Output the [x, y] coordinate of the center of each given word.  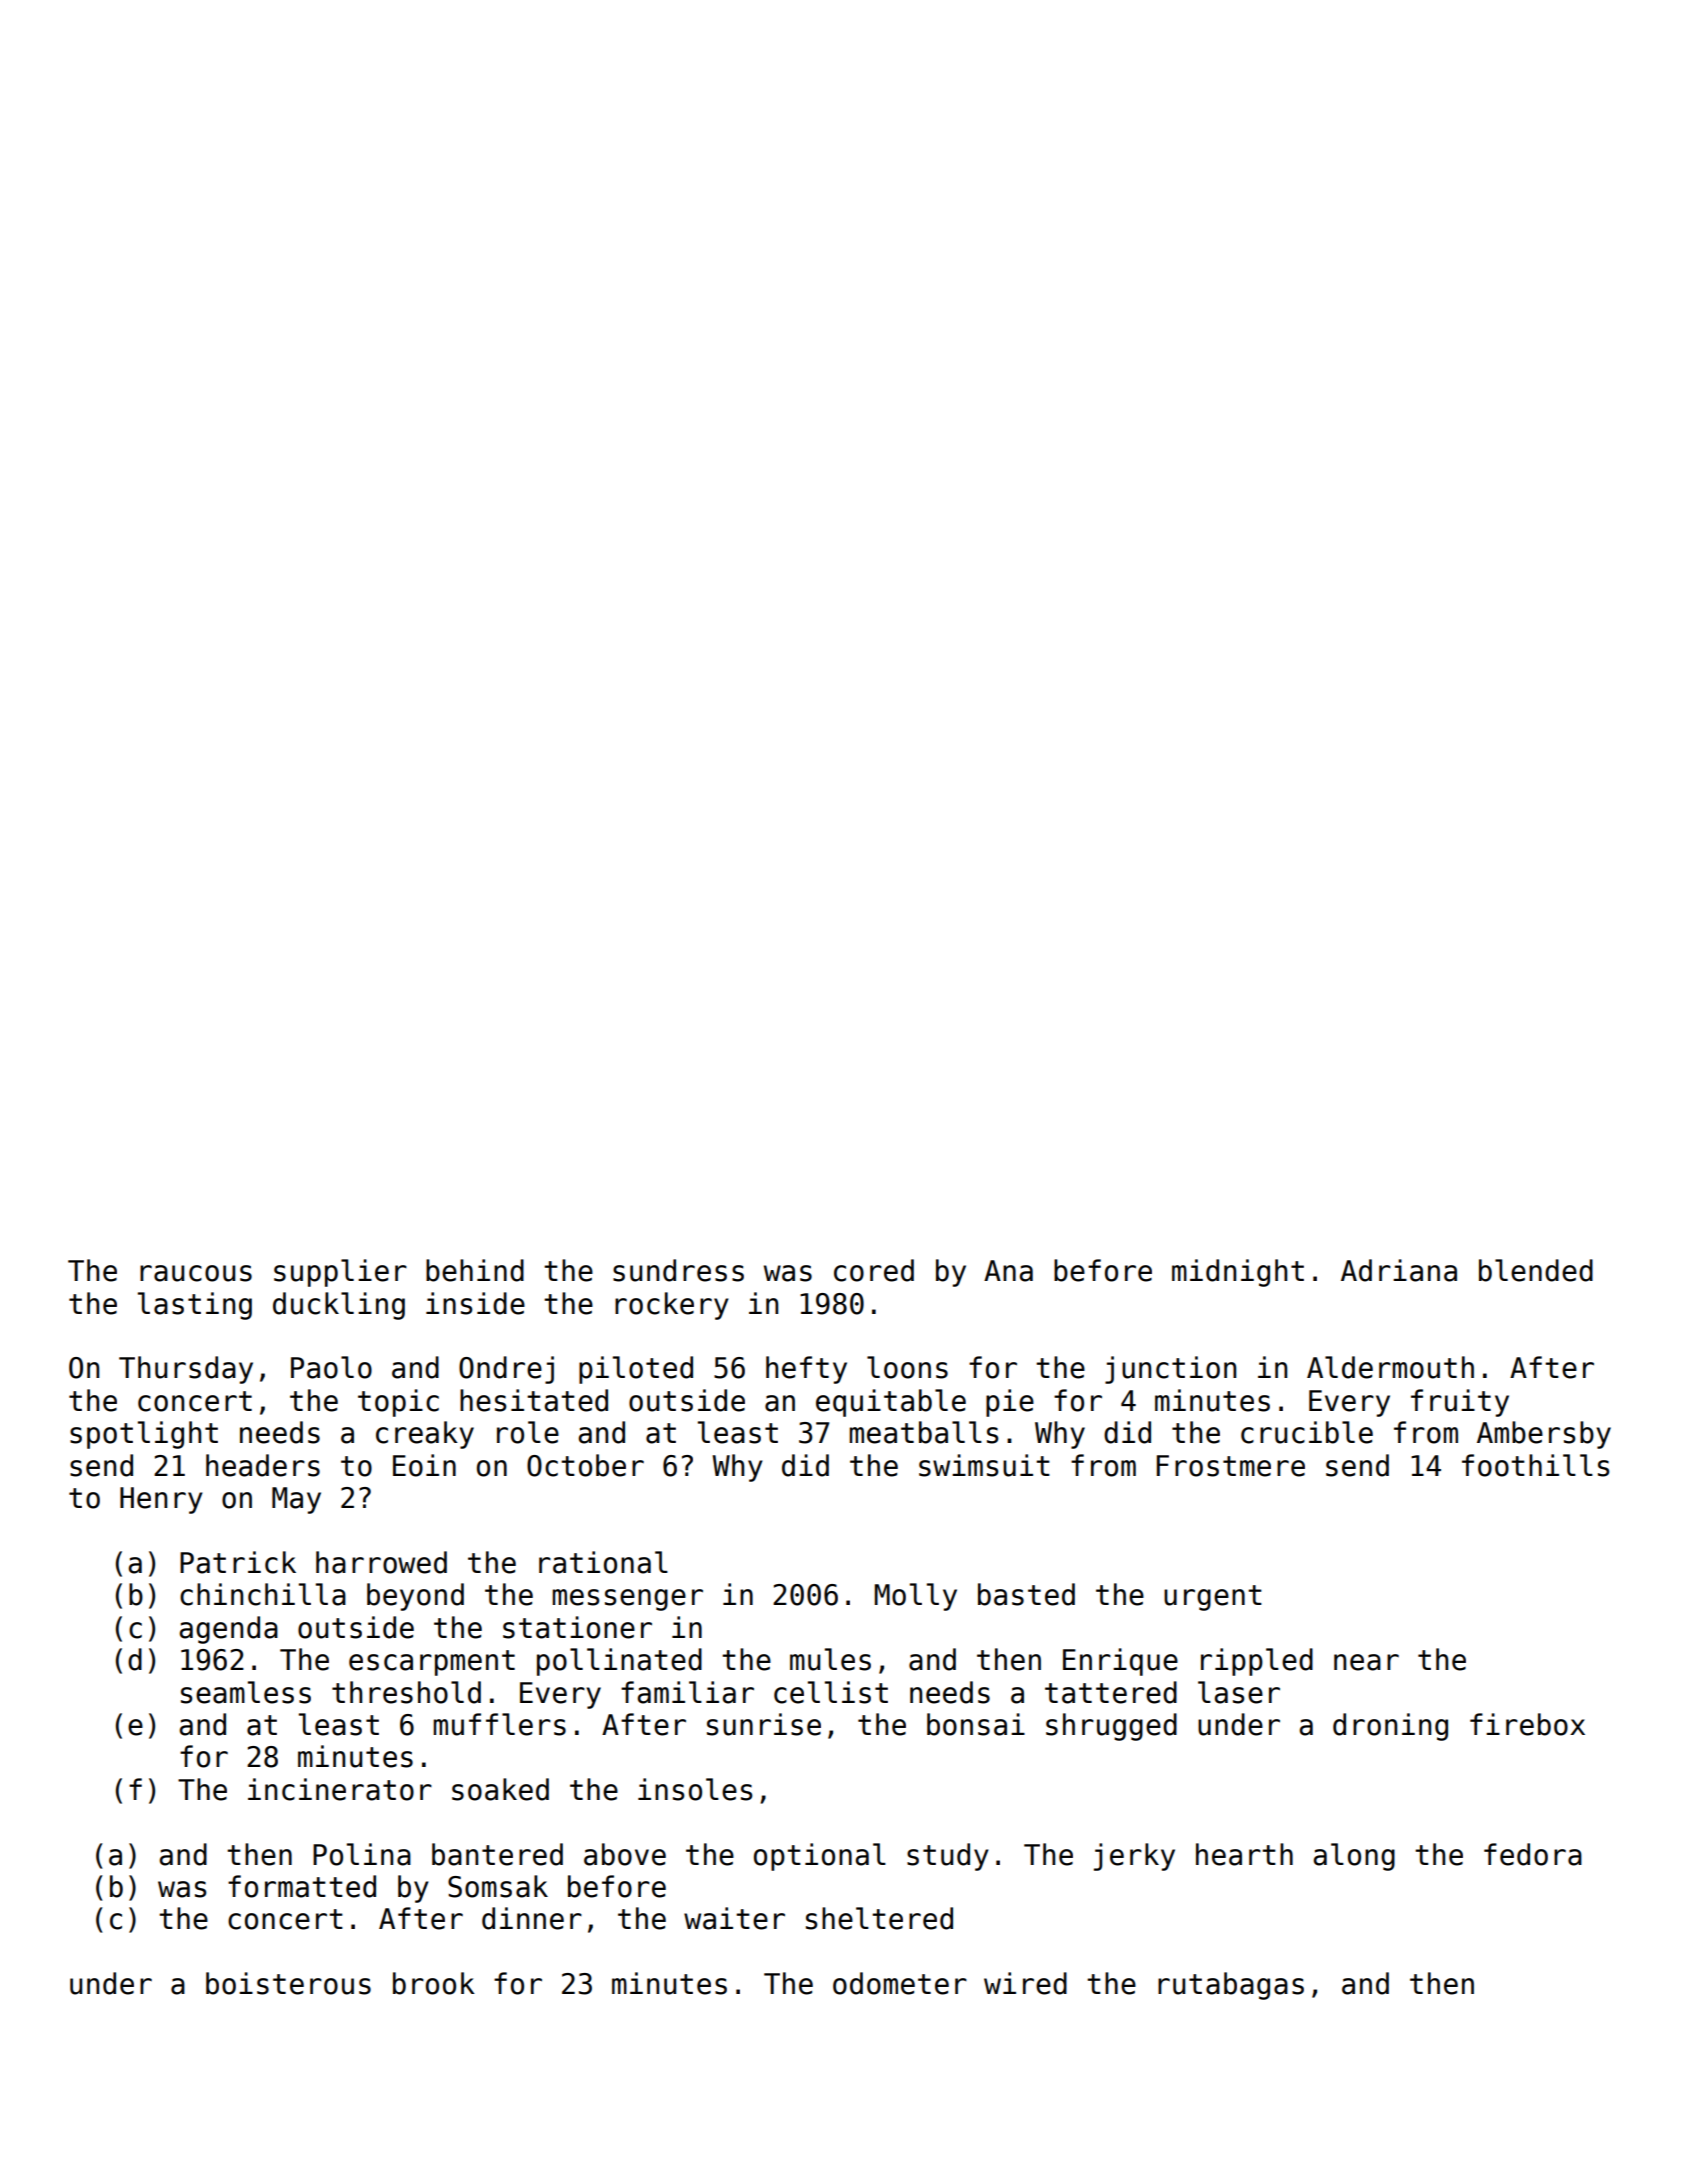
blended [1536, 1270]
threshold [406, 1692]
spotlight [144, 1435]
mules [830, 1659]
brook [434, 1983]
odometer [900, 1983]
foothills [1535, 1465]
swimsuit [984, 1465]
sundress [678, 1270]
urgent [1213, 1598]
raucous [196, 1273]
